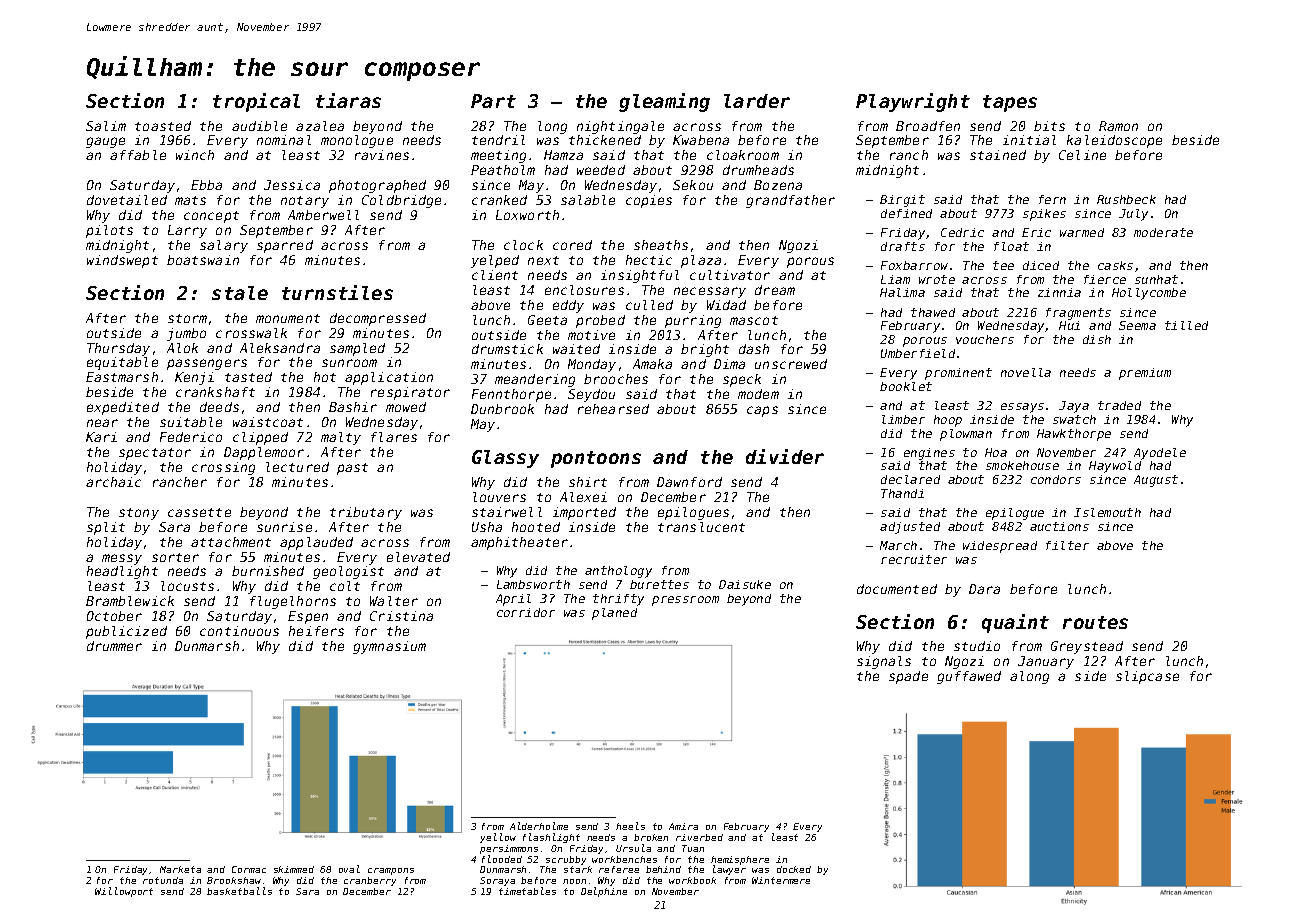  What do you see at coordinates (292, 185) in the page?
I see `Jessica` at bounding box center [292, 185].
